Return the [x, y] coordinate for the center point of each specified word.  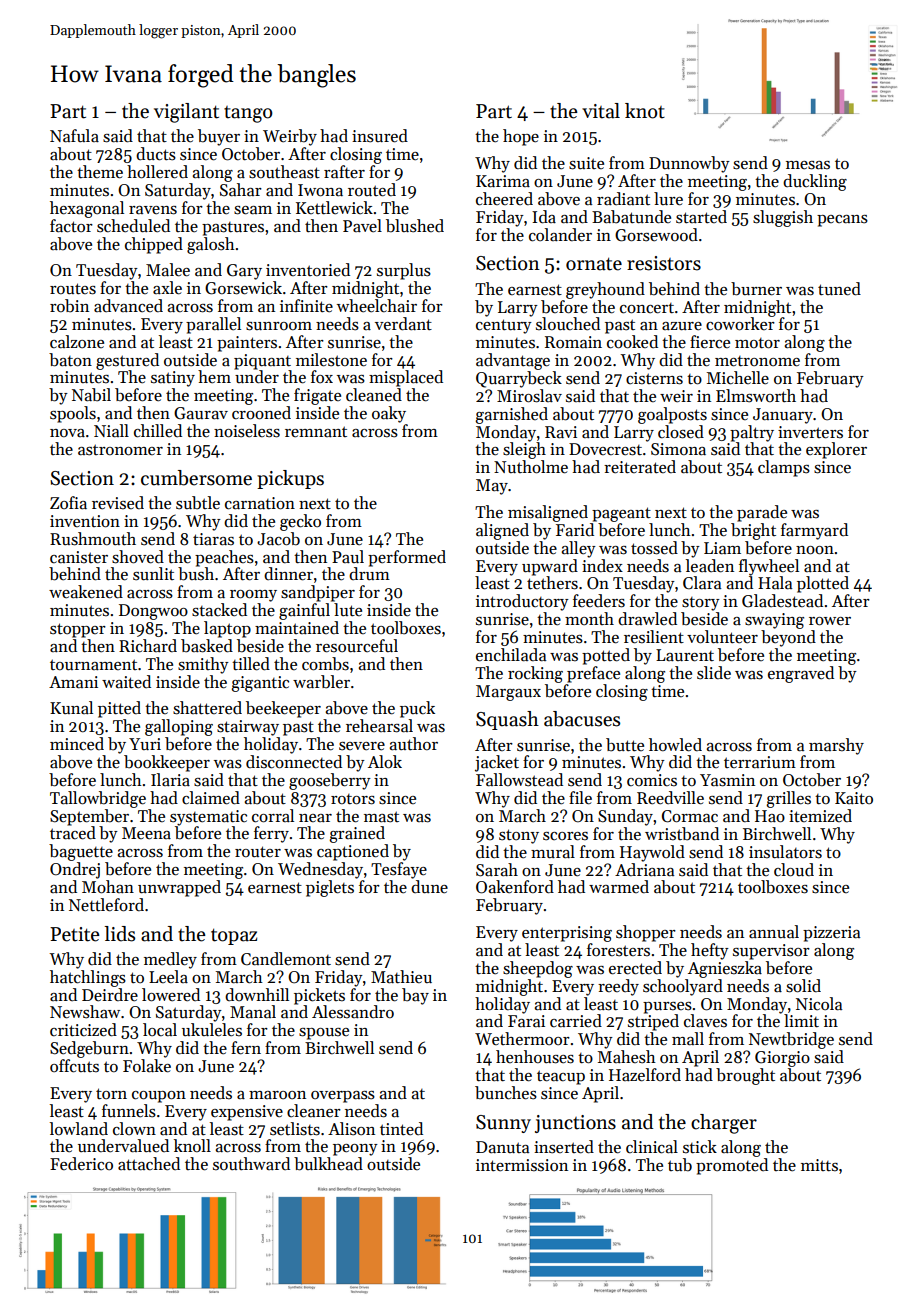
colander [560, 235]
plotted [823, 584]
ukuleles [212, 1030]
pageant [621, 514]
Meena [146, 833]
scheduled [133, 226]
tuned [839, 289]
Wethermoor [522, 1039]
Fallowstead [519, 780]
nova [67, 433]
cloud [794, 870]
